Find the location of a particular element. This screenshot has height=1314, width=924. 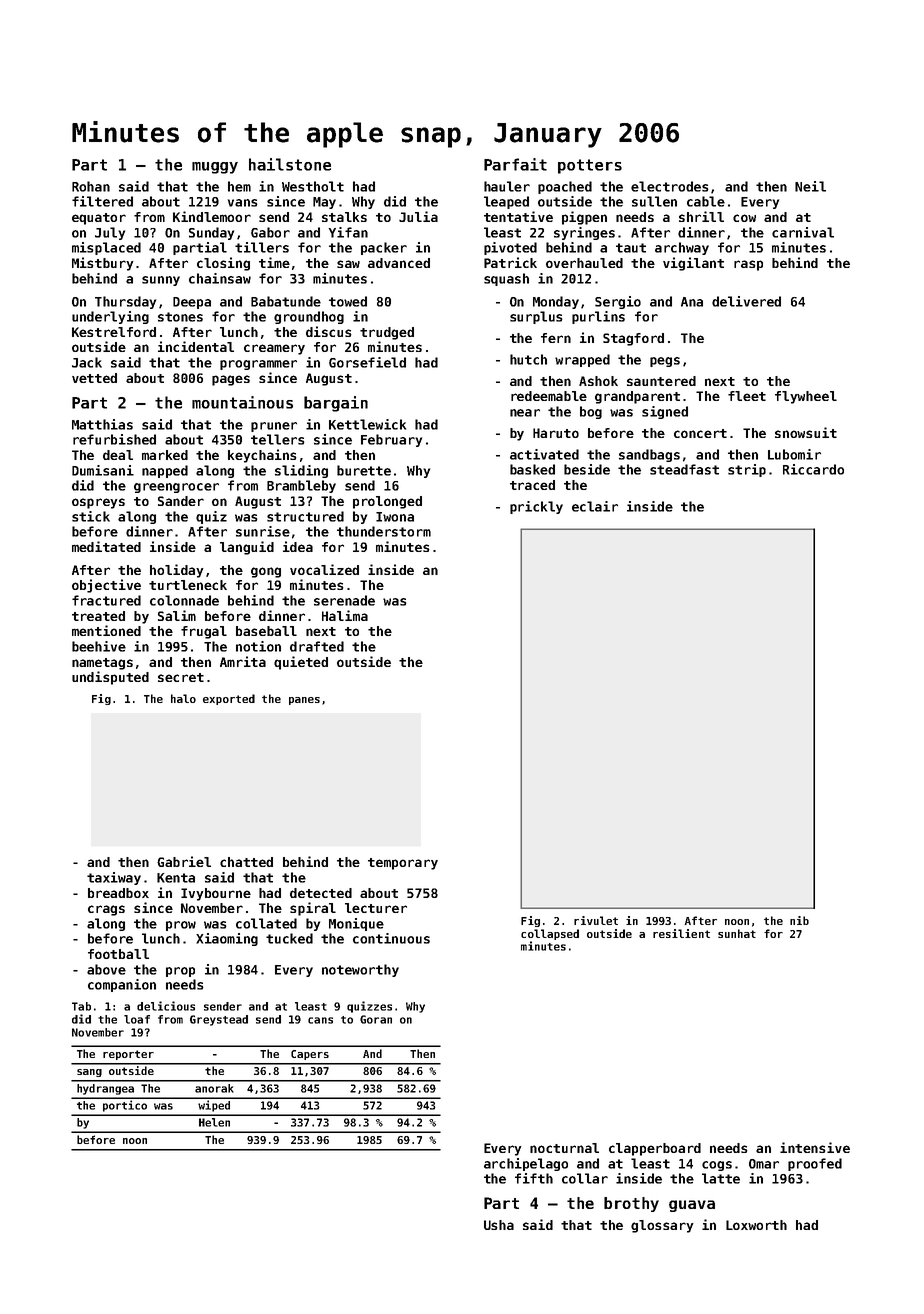

serenade is located at coordinates (344, 600).
